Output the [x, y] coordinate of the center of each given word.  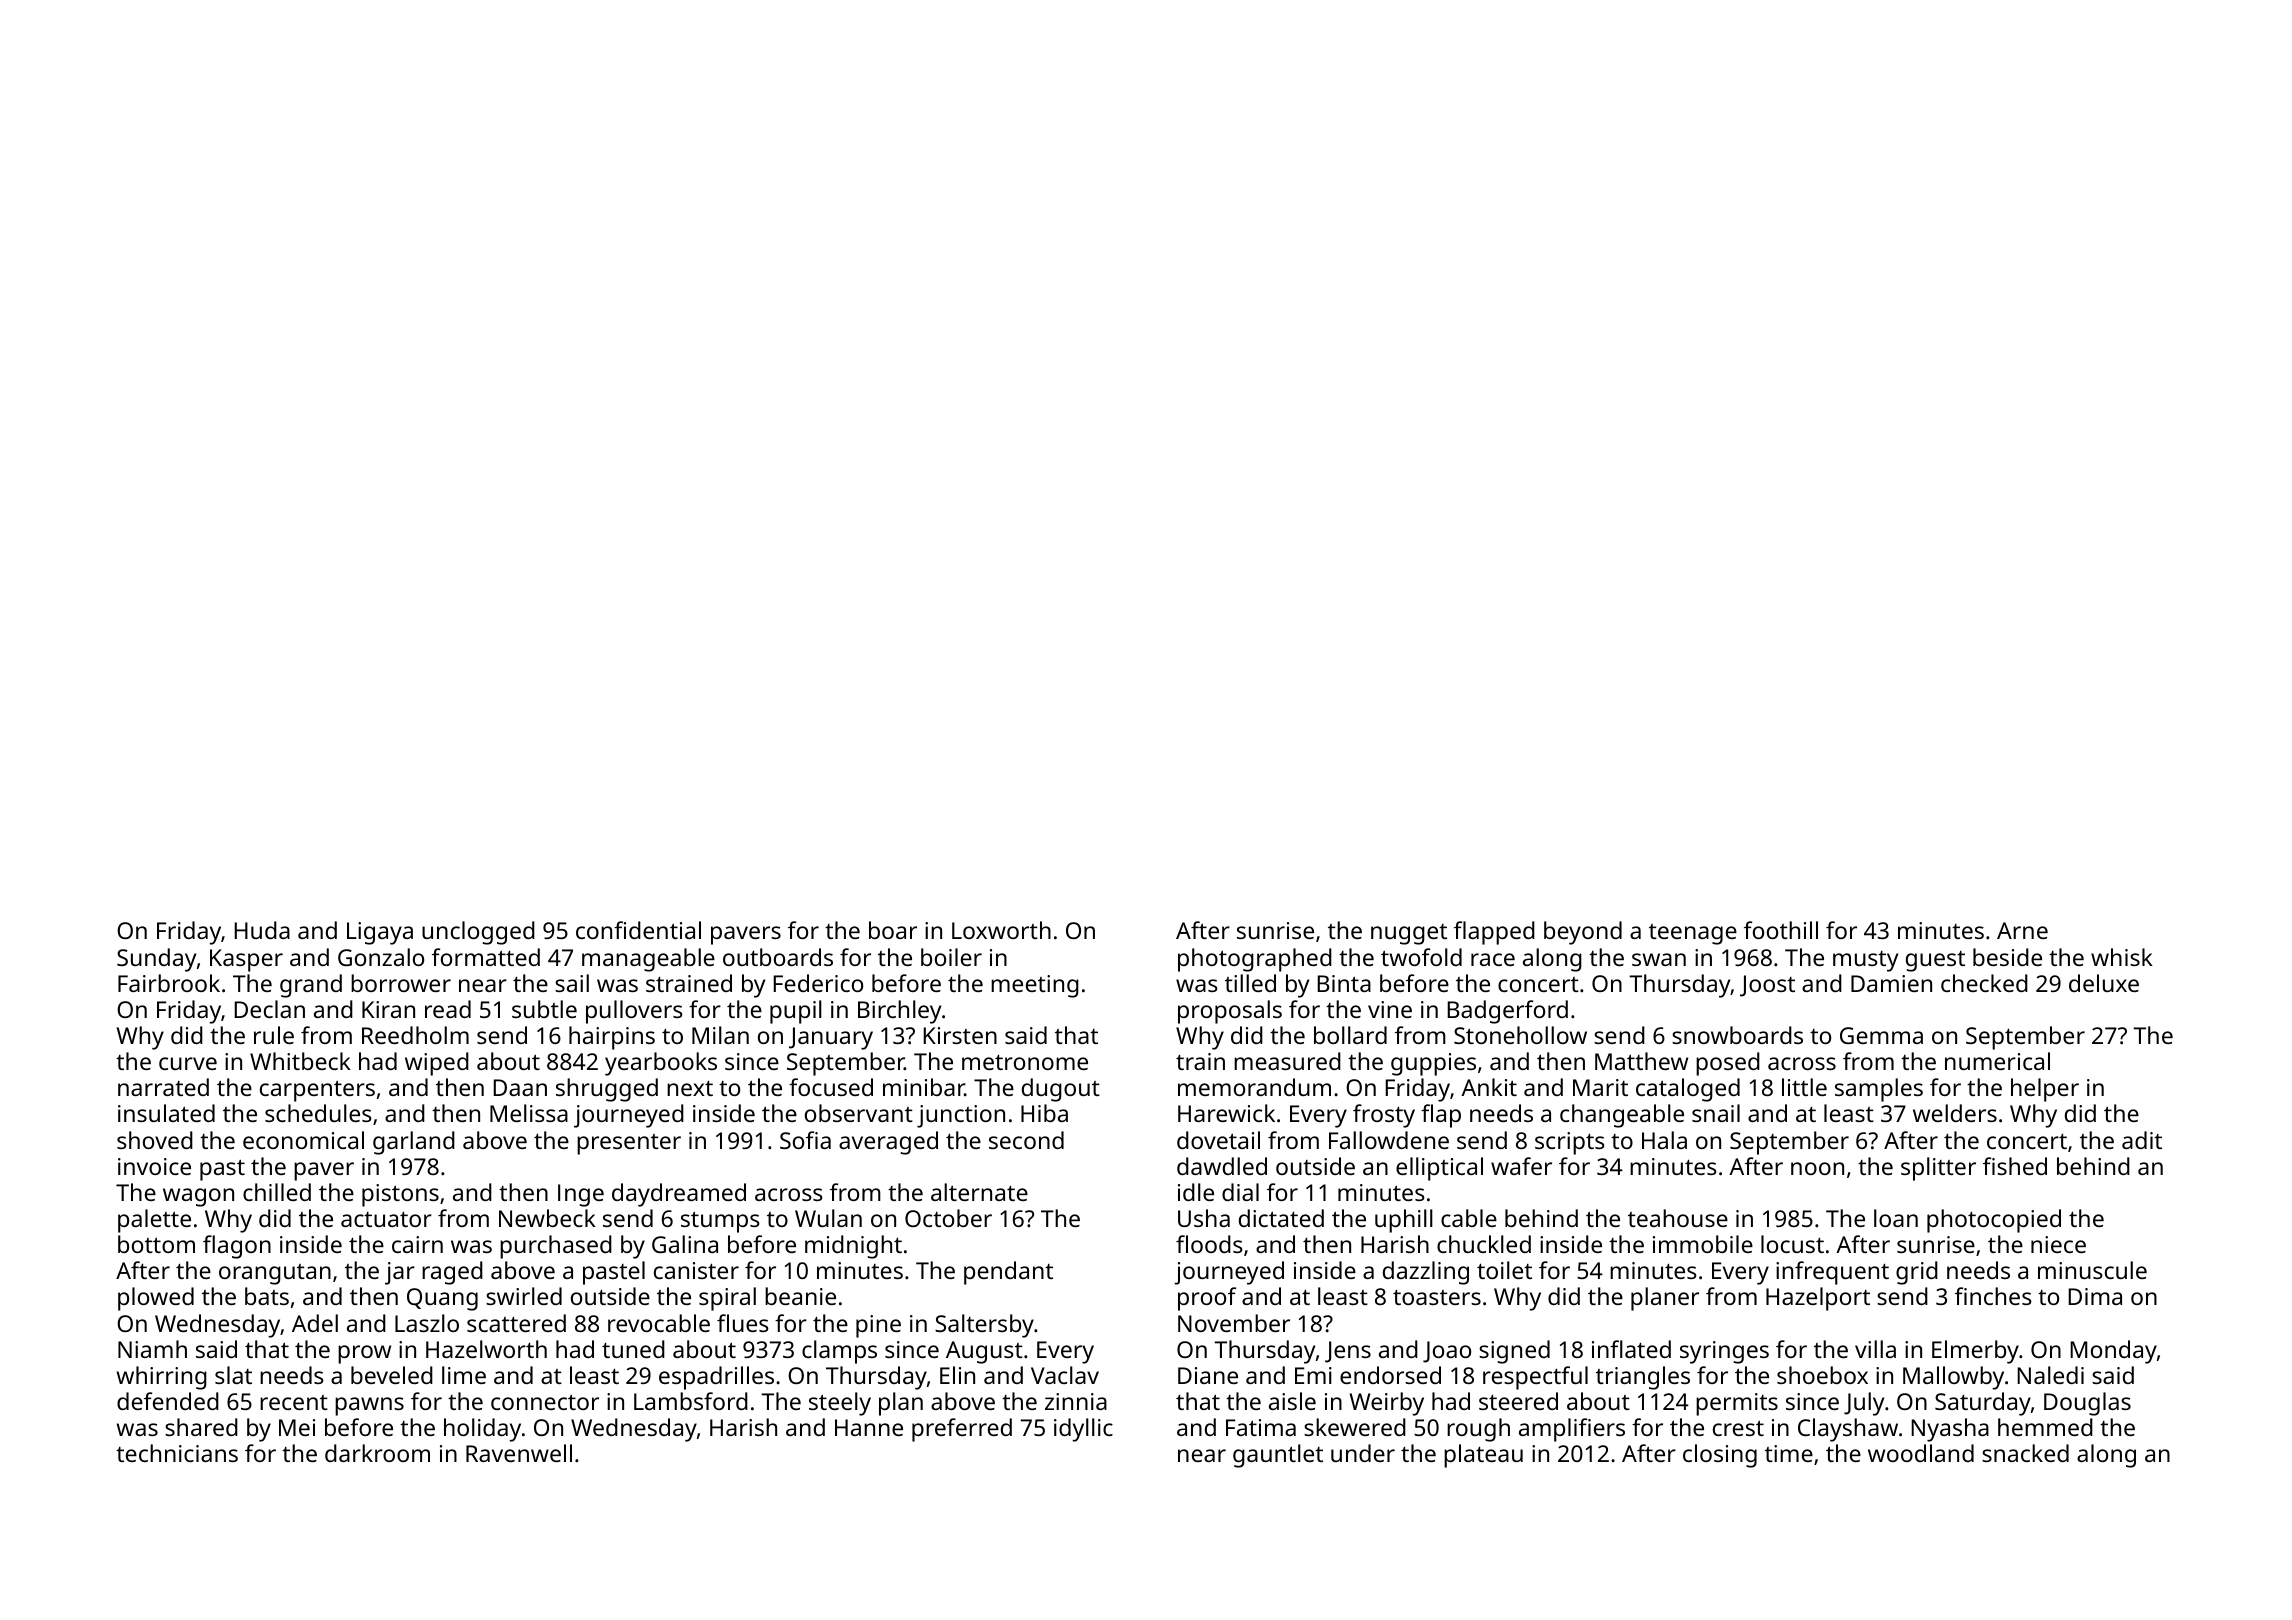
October [948, 1218]
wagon [198, 1197]
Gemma [1881, 1035]
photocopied [1994, 1221]
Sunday [156, 960]
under [1363, 1453]
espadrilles [716, 1378]
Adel [315, 1323]
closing [1720, 1456]
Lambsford [691, 1401]
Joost [1767, 986]
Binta [1344, 983]
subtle [544, 1009]
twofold [1421, 957]
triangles [1643, 1378]
